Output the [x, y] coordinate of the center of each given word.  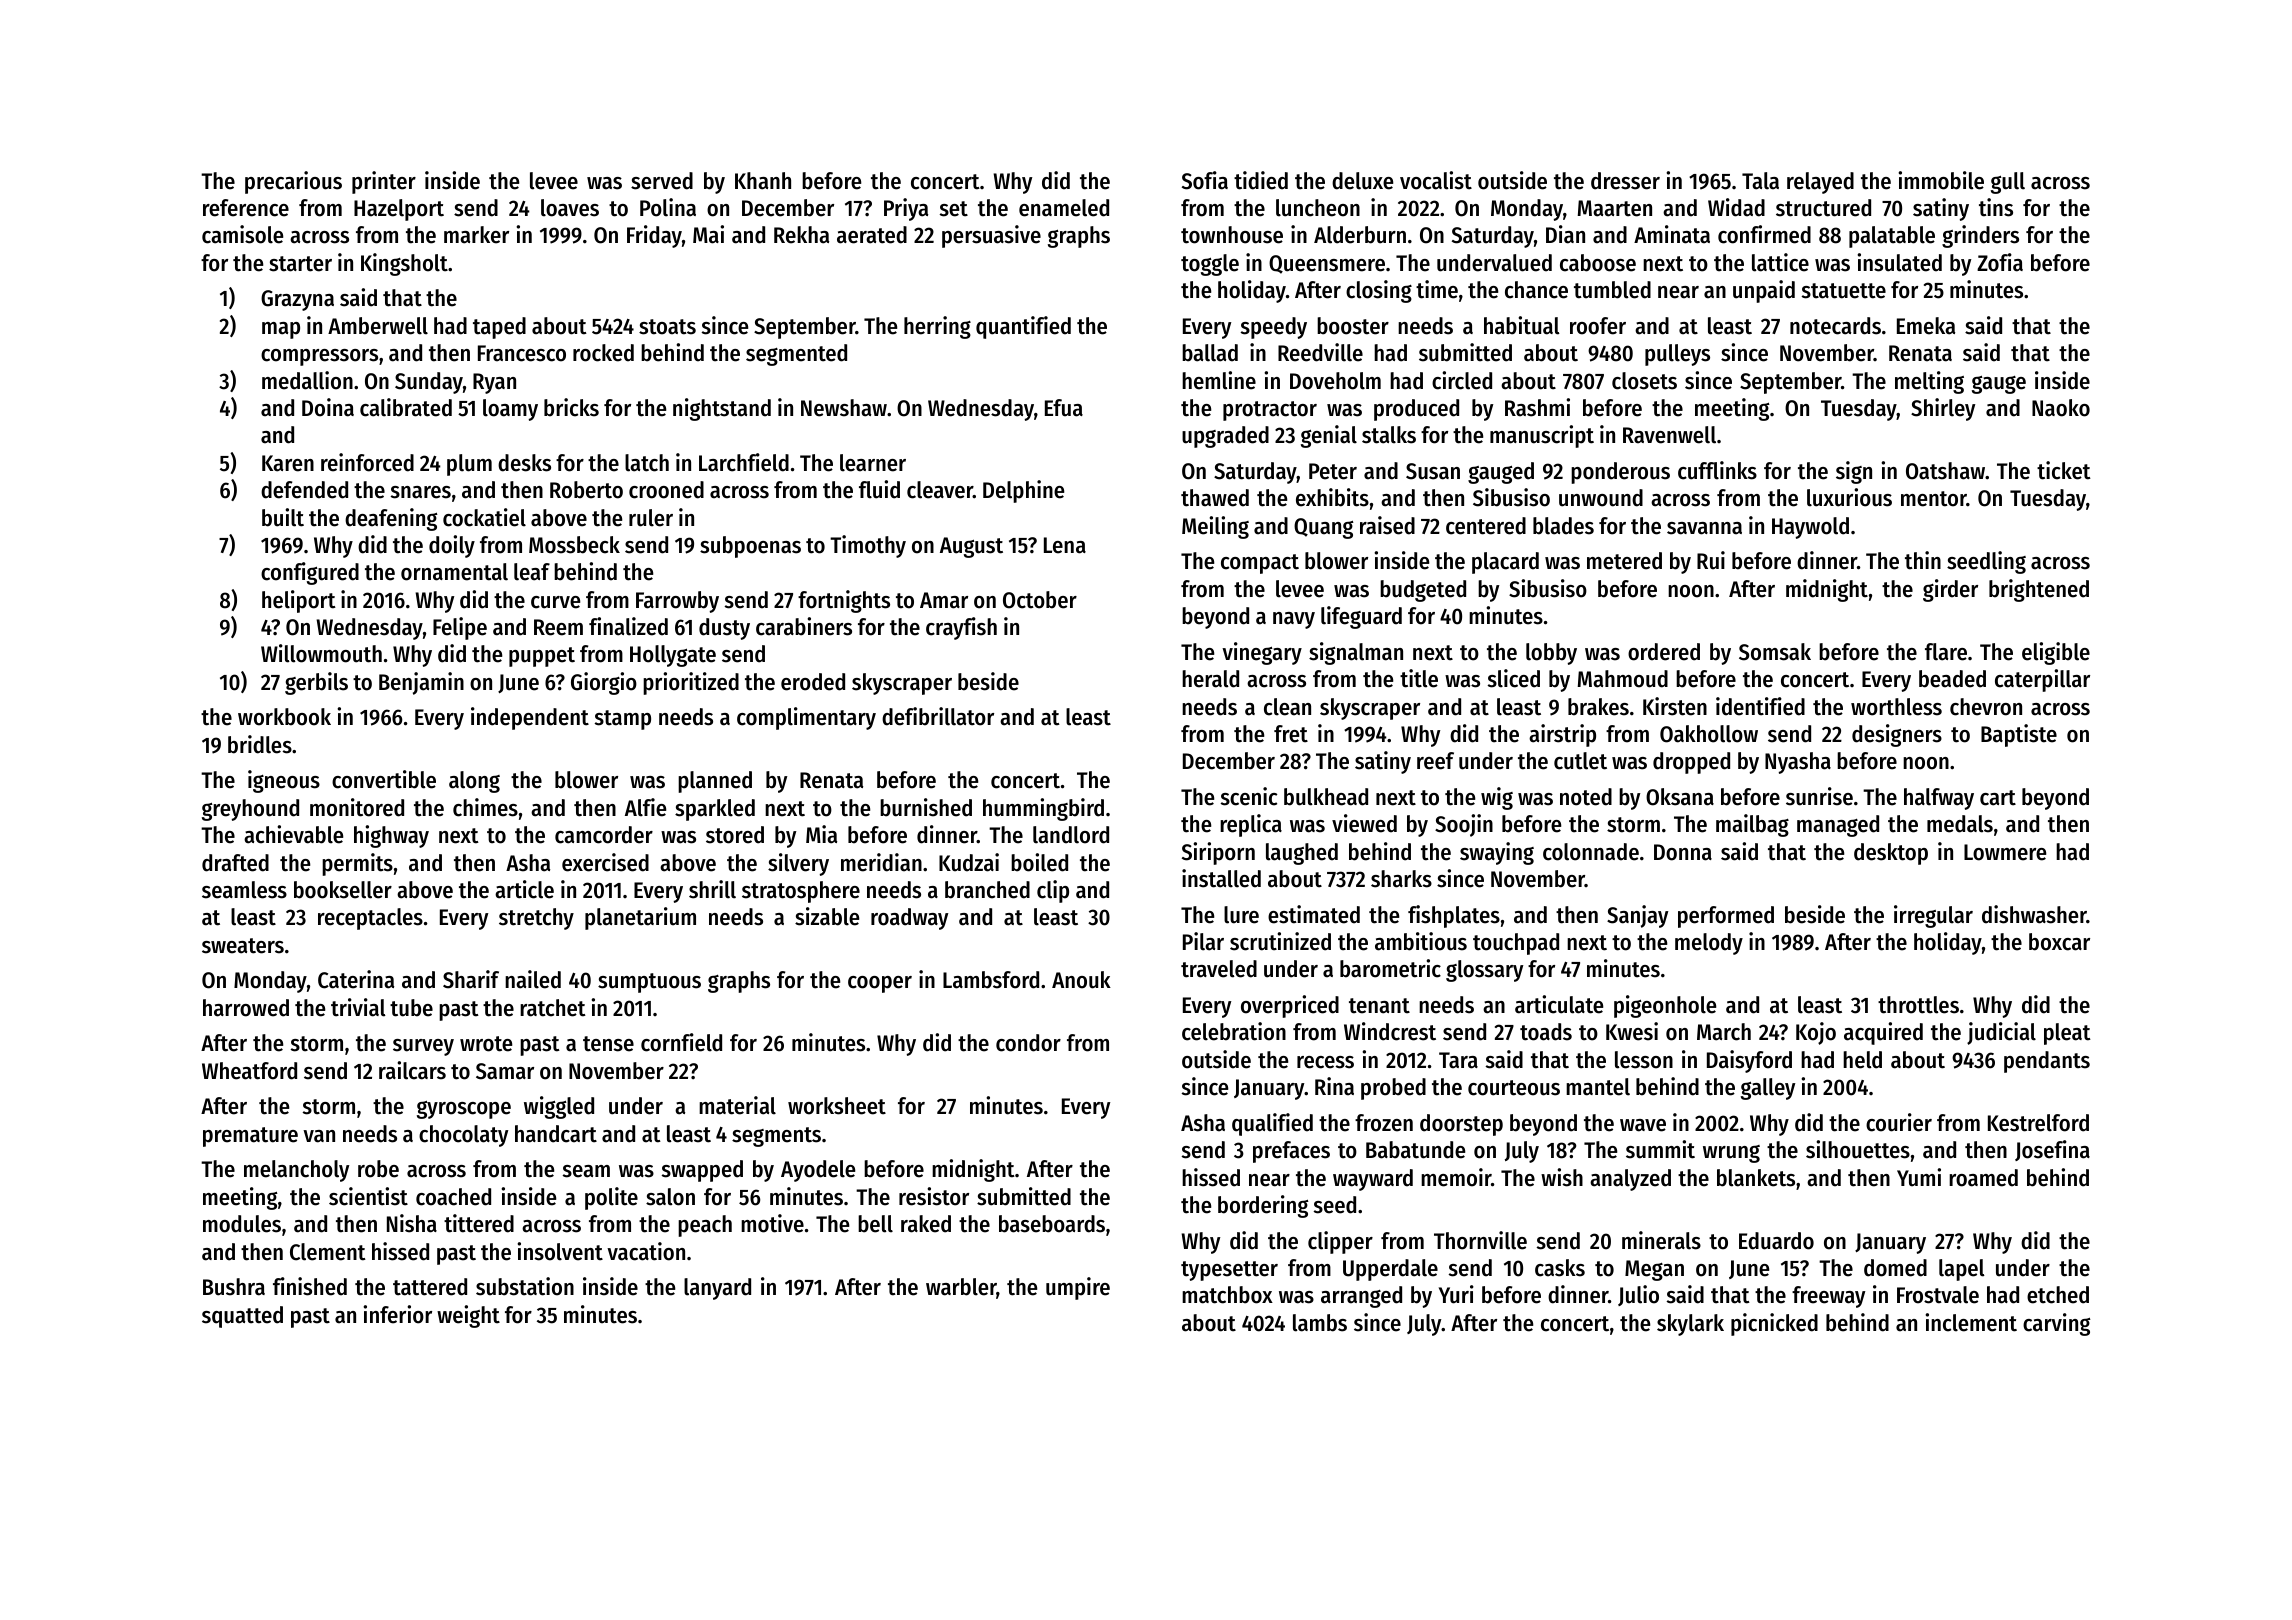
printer [384, 182]
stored [735, 835]
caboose [1598, 263]
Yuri [1456, 1294]
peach [705, 1226]
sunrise [1819, 796]
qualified [1272, 1124]
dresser [1625, 181]
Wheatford [249, 1071]
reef [1435, 761]
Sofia [1205, 180]
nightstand [722, 409]
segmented [796, 355]
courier [1899, 1122]
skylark [1690, 1325]
